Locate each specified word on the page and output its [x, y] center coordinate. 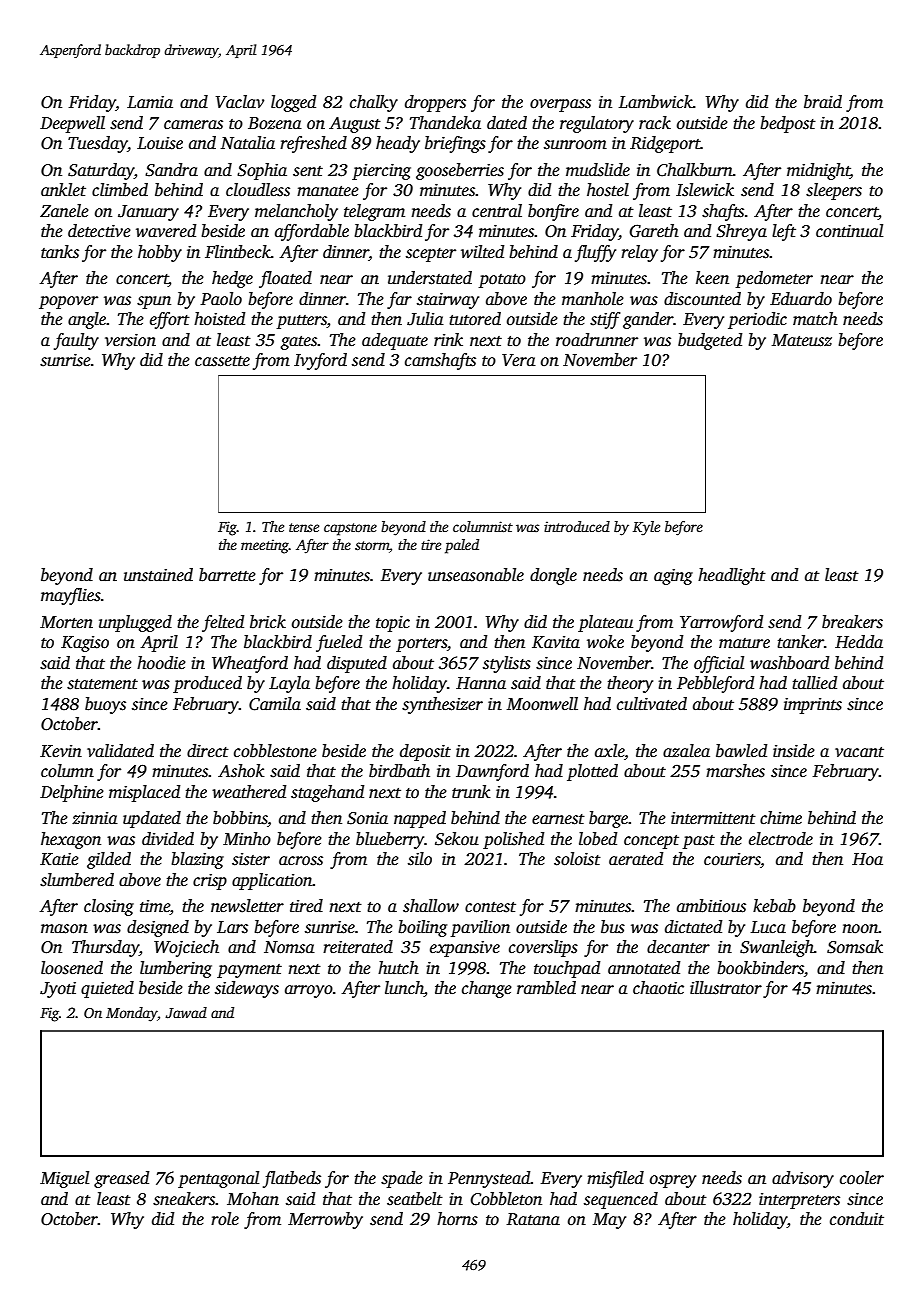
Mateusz [802, 340]
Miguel [64, 1179]
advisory [803, 1179]
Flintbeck [238, 252]
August [355, 125]
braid [823, 102]
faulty [76, 341]
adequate [395, 341]
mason [64, 929]
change [487, 989]
